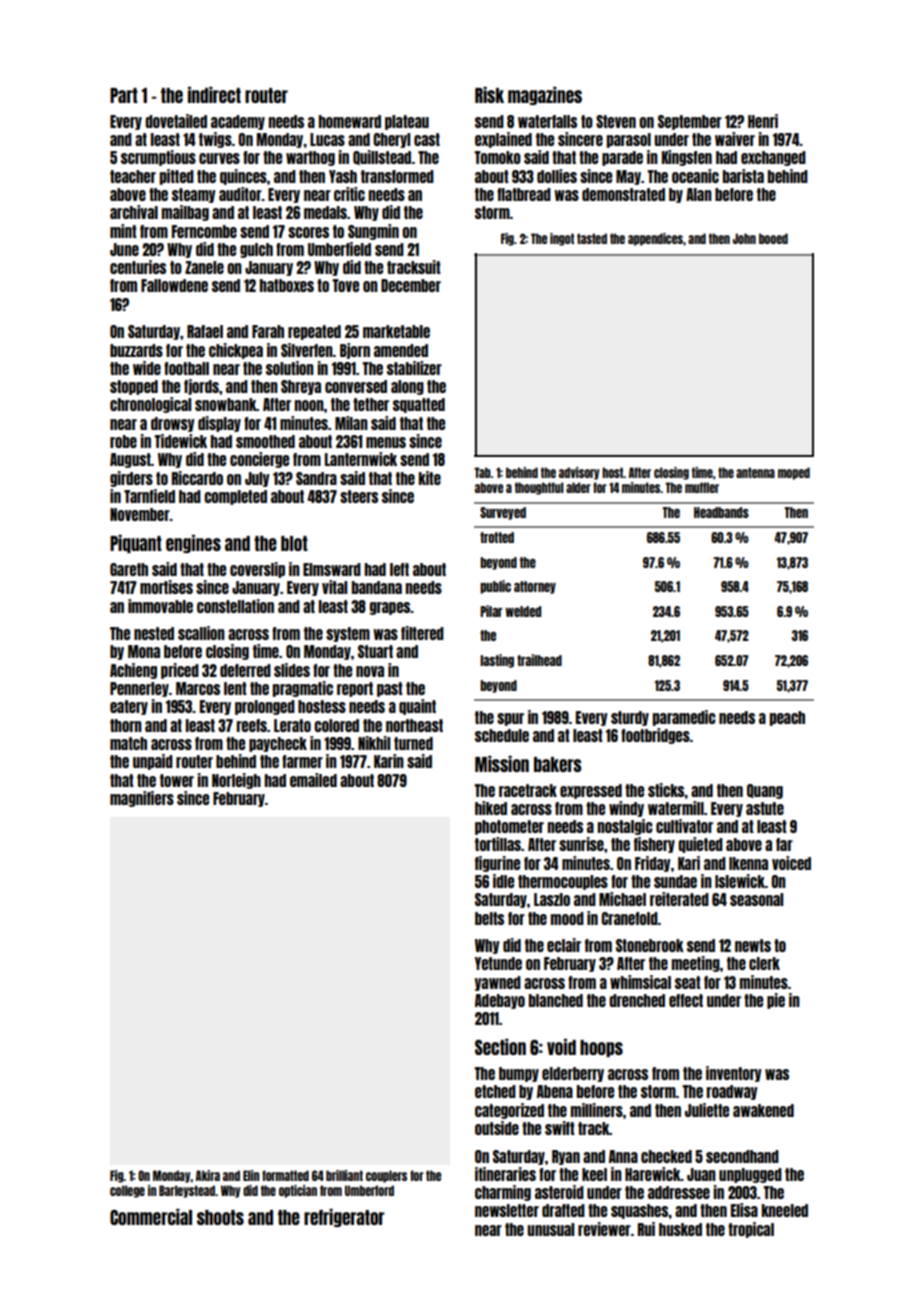  Describe the element at coordinates (257, 479) in the document. I see `July` at that location.
